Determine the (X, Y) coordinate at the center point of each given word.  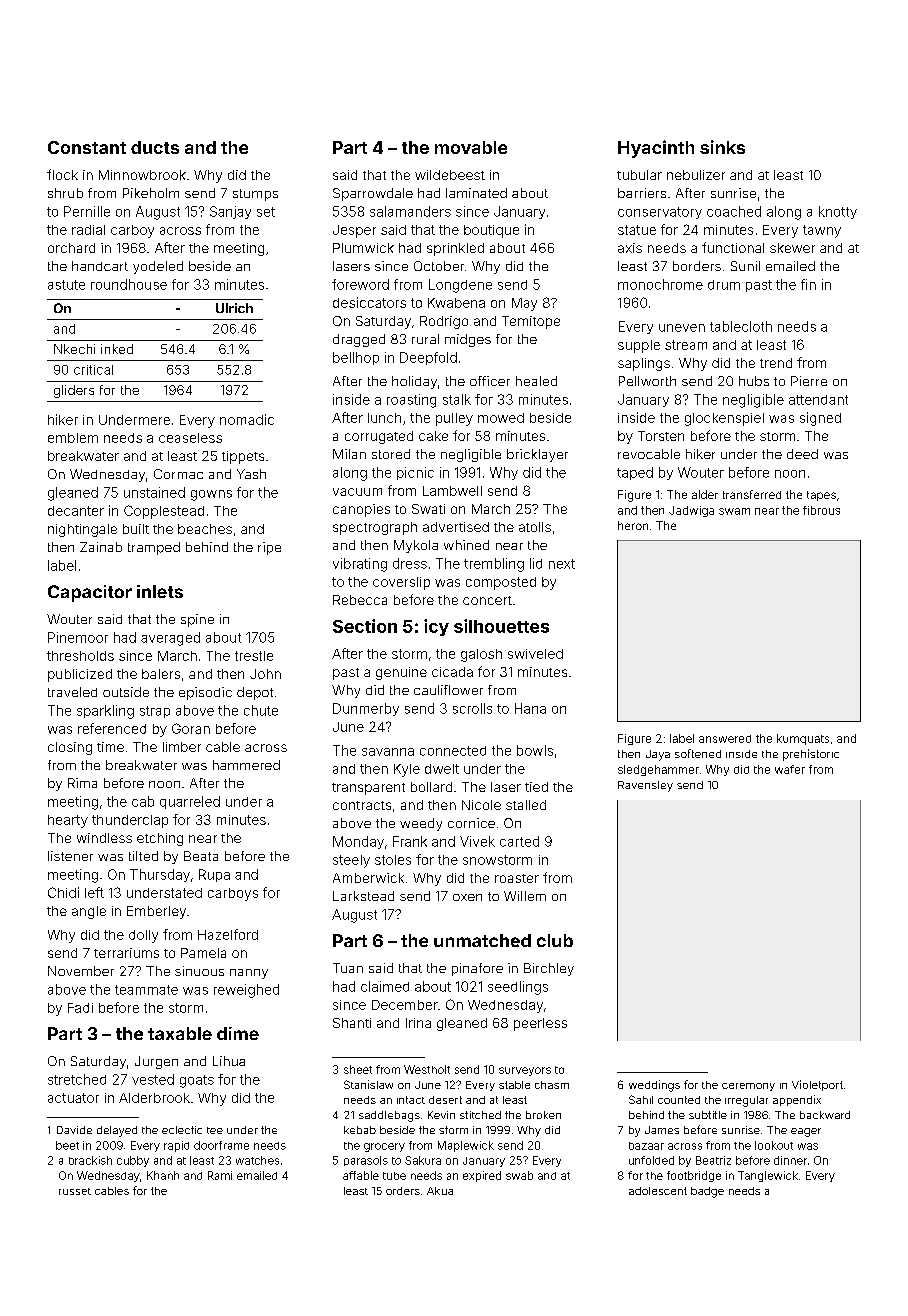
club (555, 940)
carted (519, 841)
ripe (269, 548)
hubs (754, 381)
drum (724, 285)
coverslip (401, 583)
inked (117, 349)
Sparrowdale (373, 194)
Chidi (63, 892)
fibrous (821, 510)
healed (536, 381)
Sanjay (230, 212)
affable (361, 1175)
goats (197, 1081)
